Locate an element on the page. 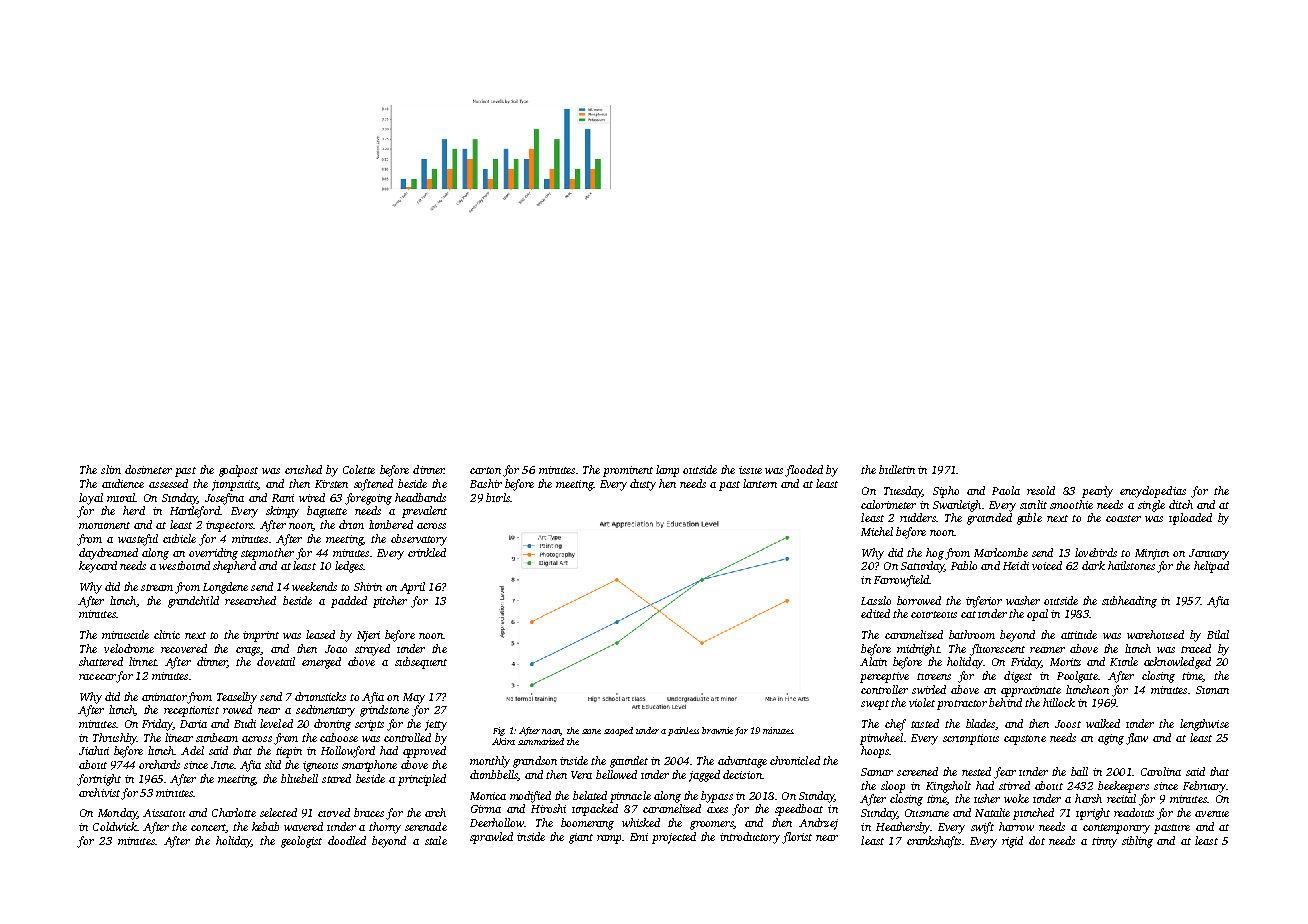  padded is located at coordinates (349, 602).
